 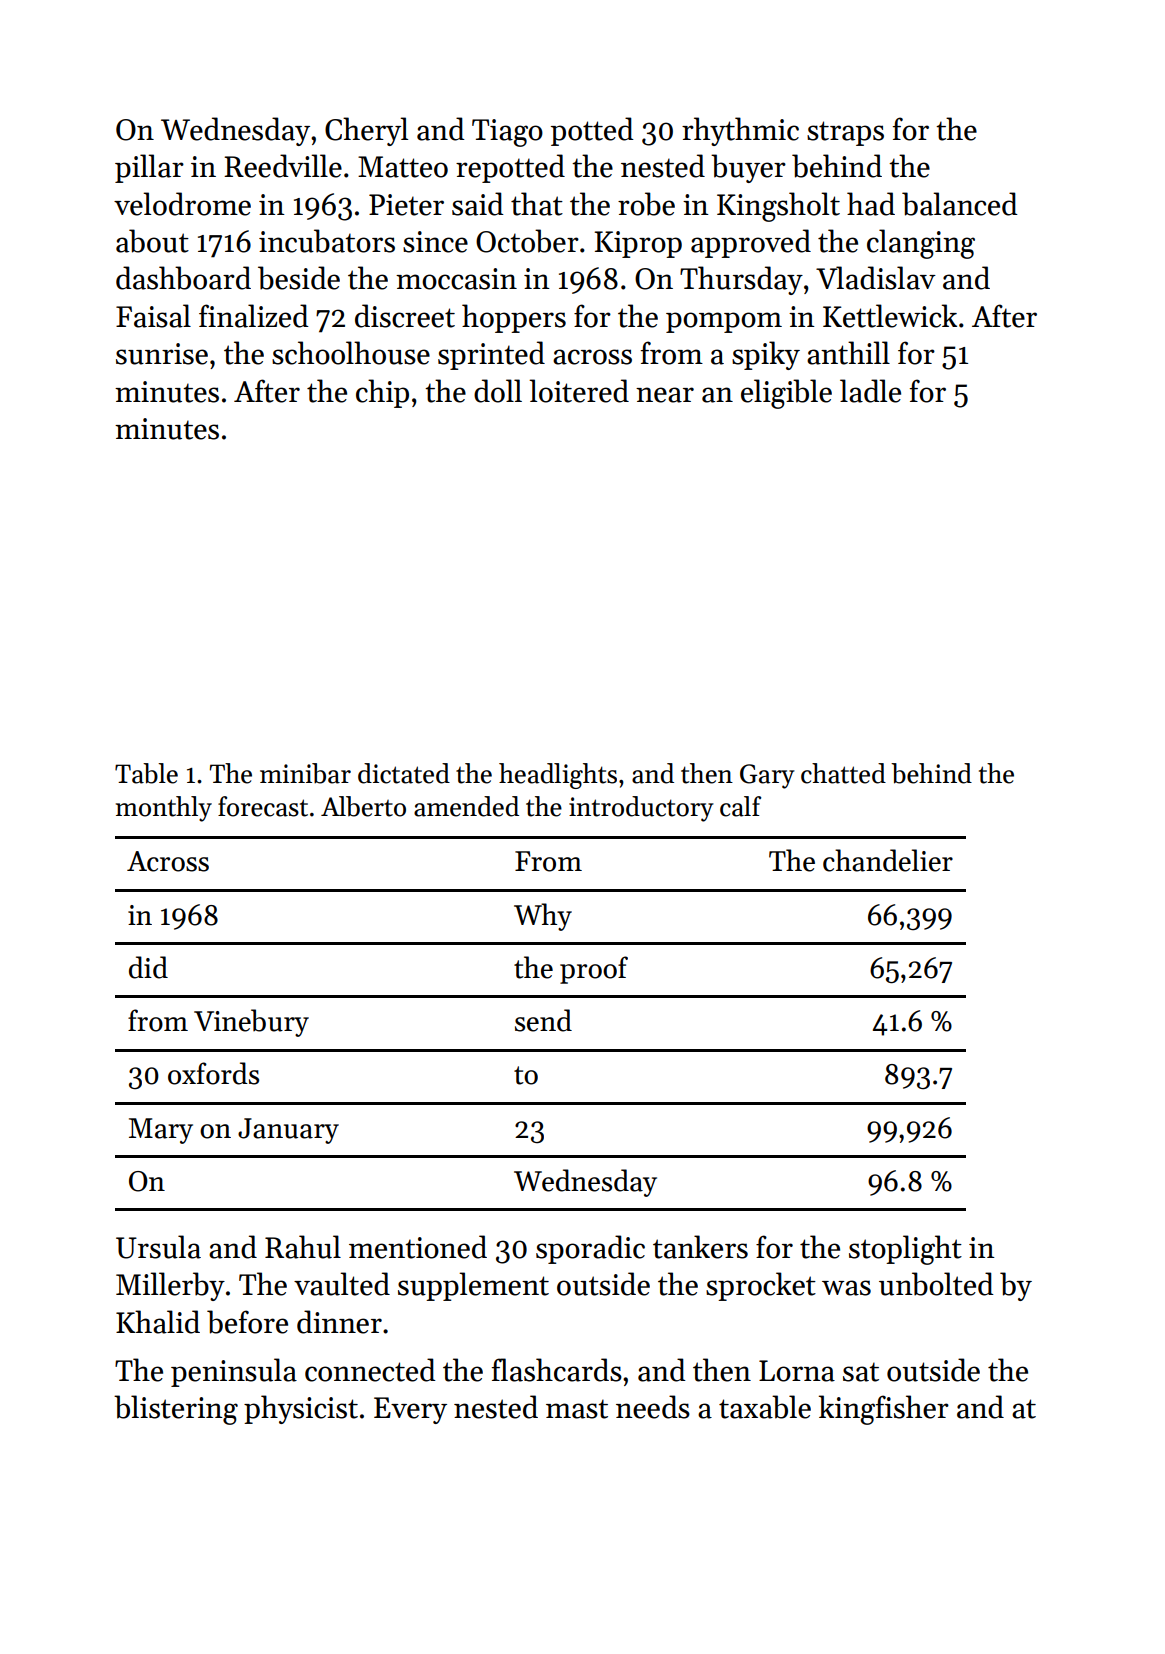 I want to click on send, so click(x=543, y=1020).
